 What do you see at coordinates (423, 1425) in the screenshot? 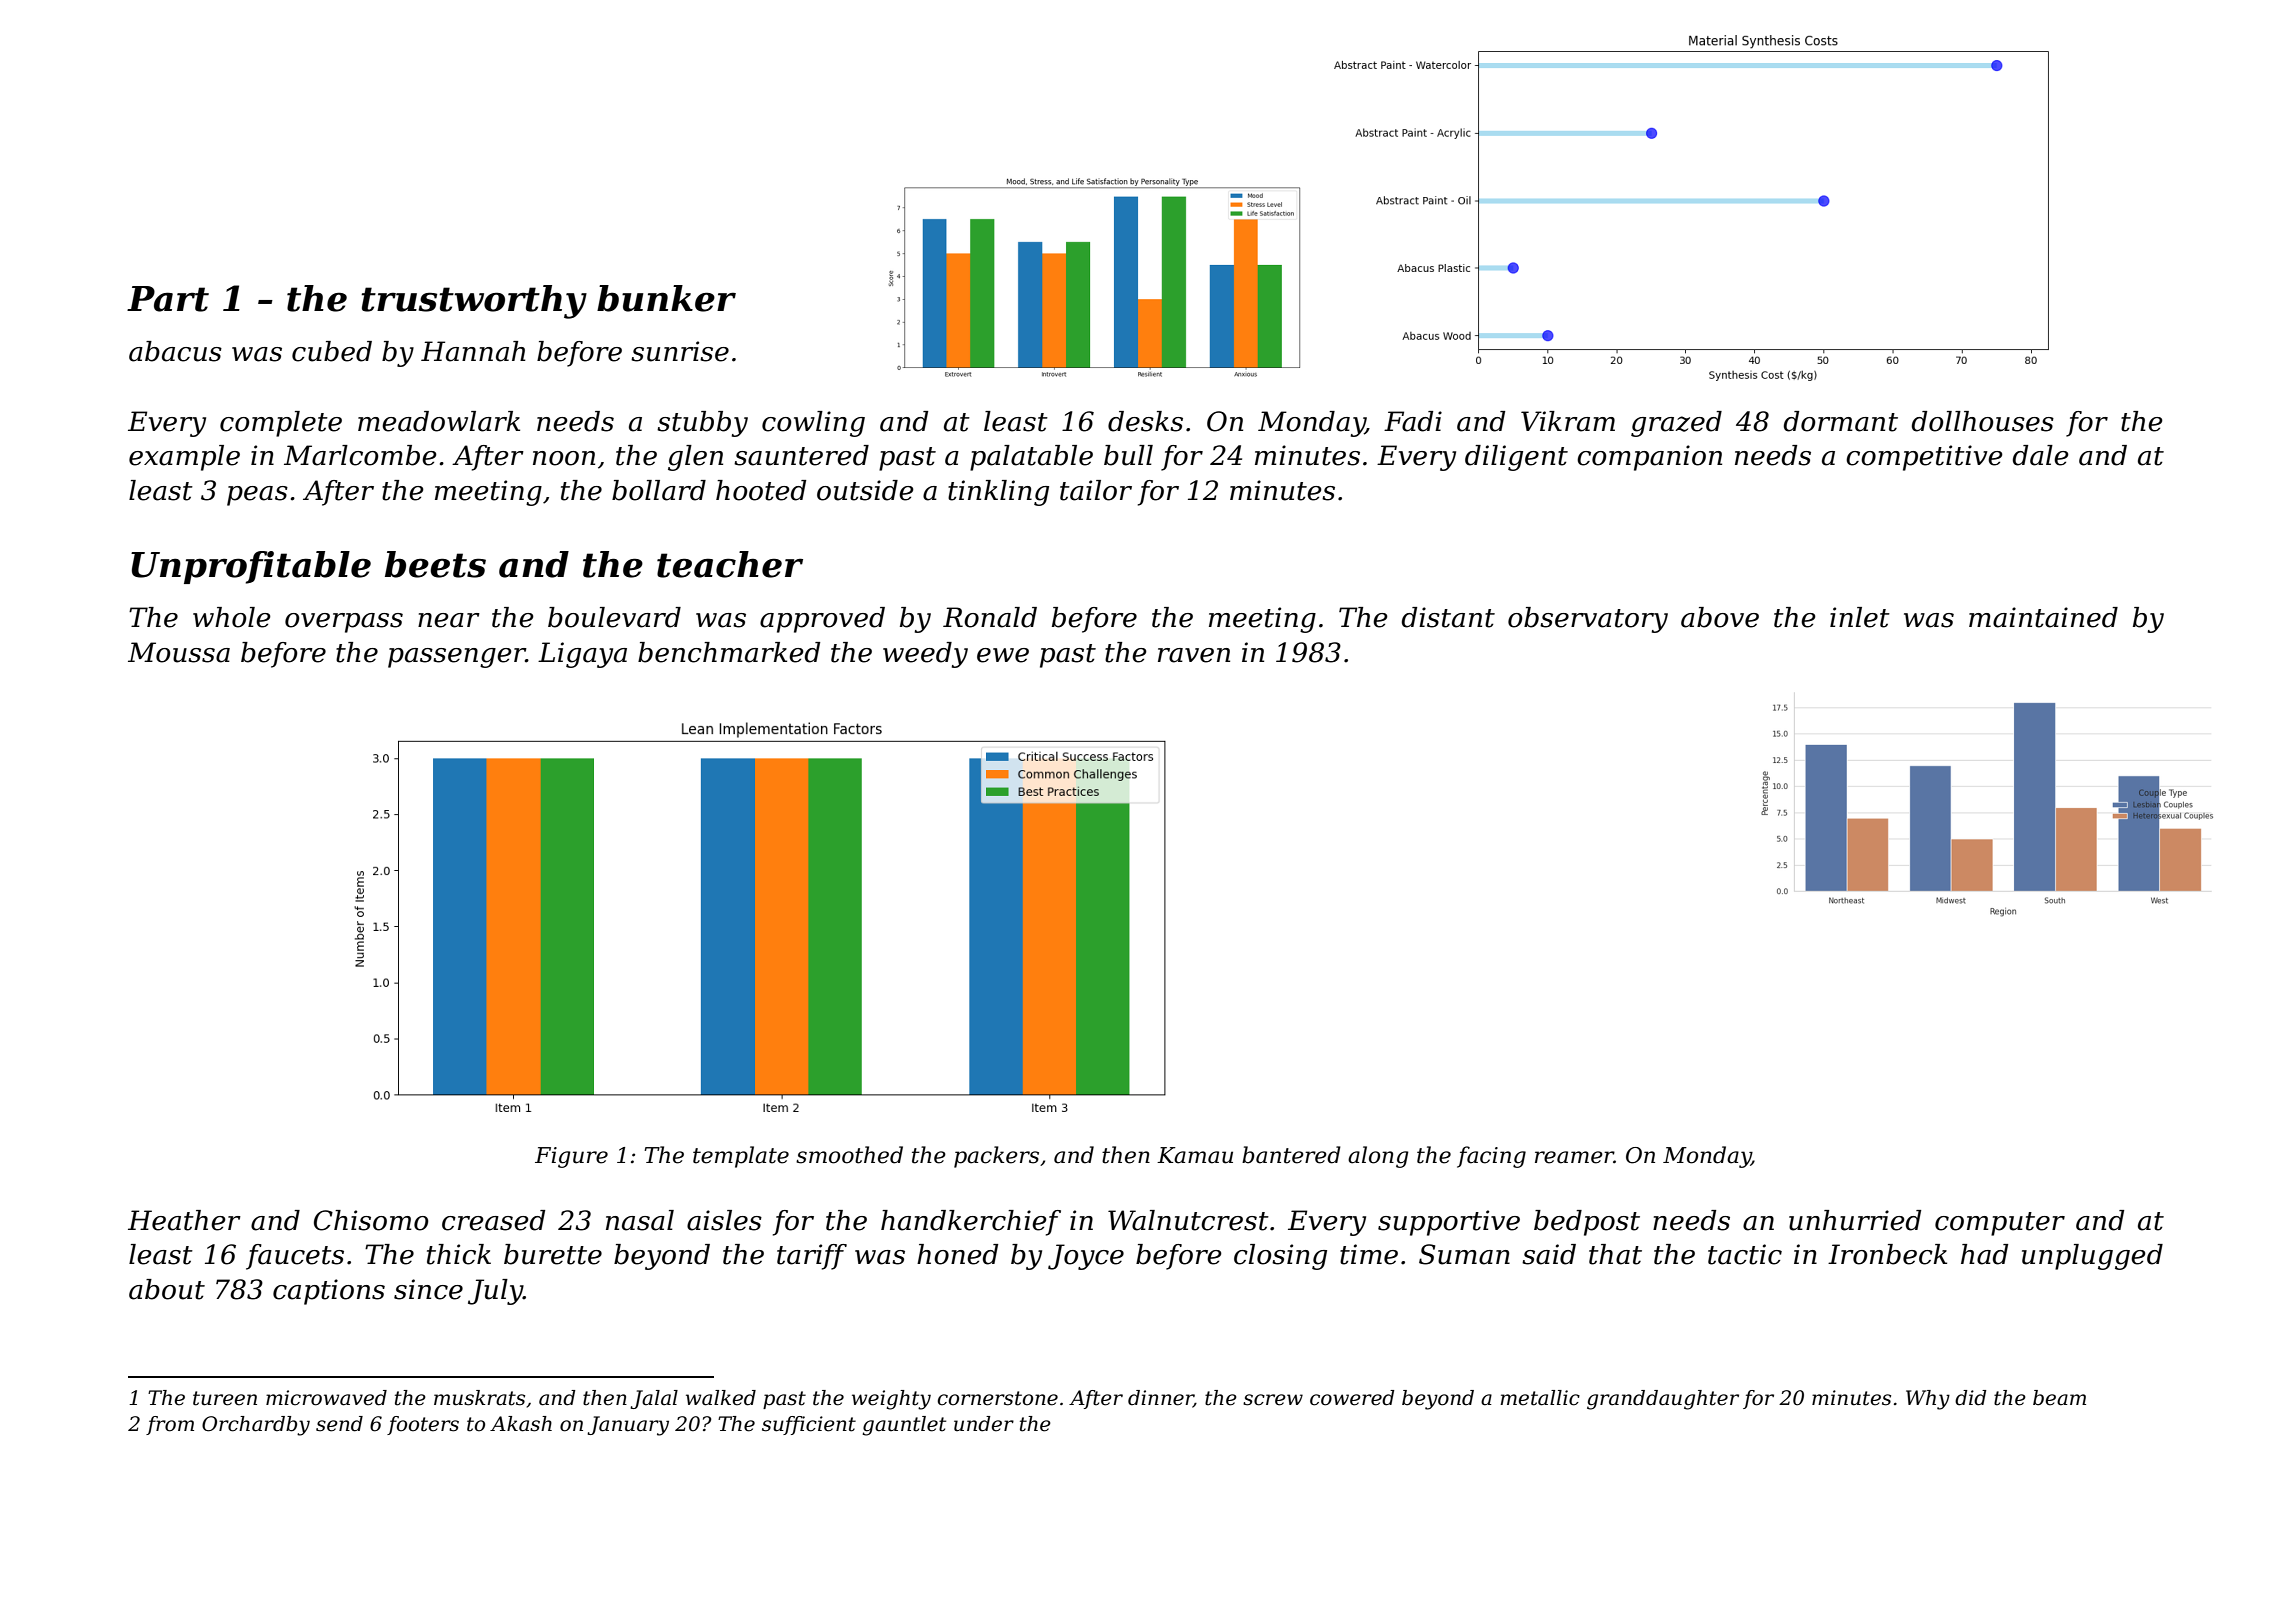
I see `footers` at bounding box center [423, 1425].
